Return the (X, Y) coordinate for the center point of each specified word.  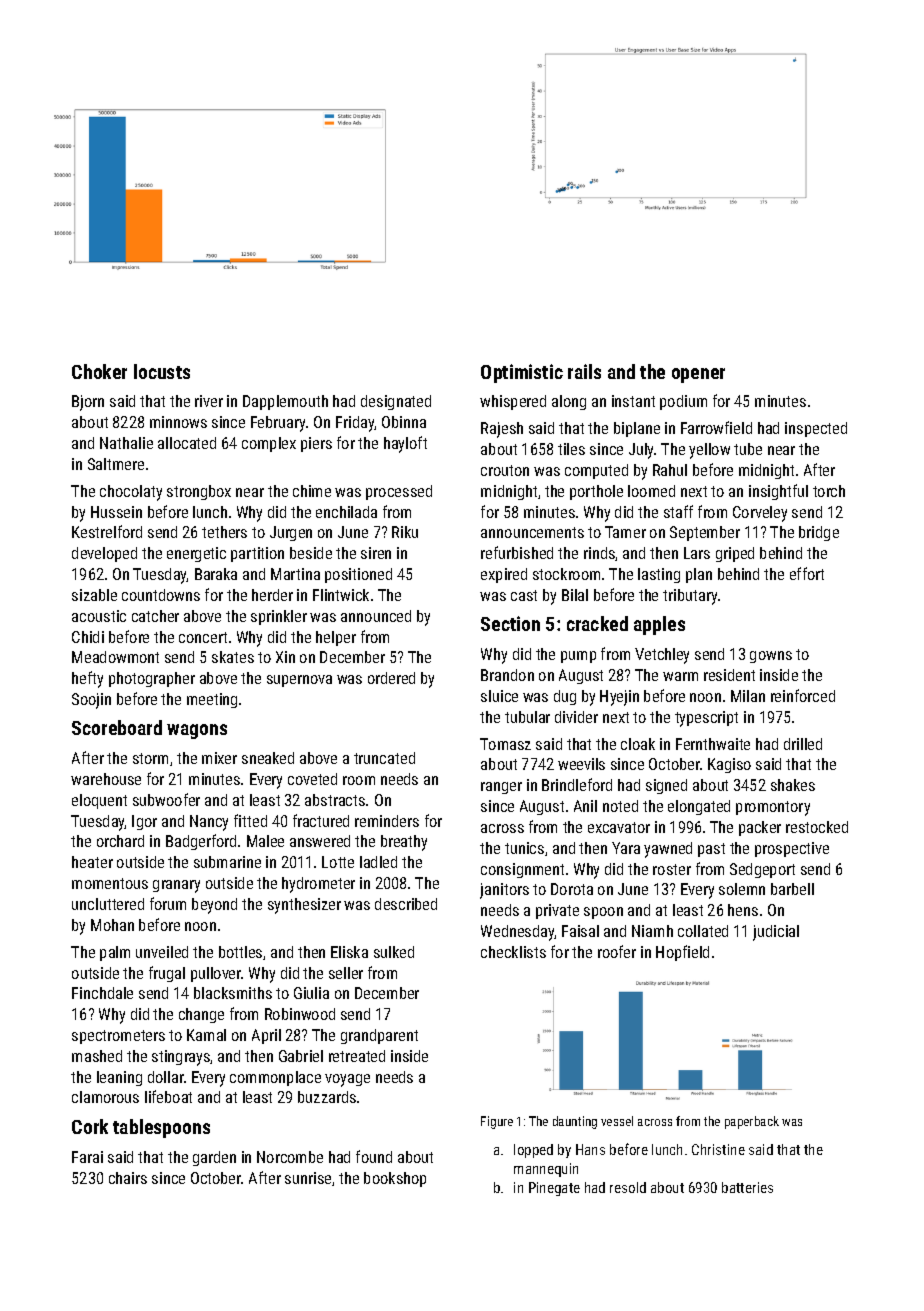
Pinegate (554, 1189)
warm (680, 676)
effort (807, 573)
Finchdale (102, 993)
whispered (513, 402)
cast (524, 595)
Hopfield (682, 953)
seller (346, 973)
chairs (128, 1178)
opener (698, 375)
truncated (384, 758)
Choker (99, 371)
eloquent (99, 801)
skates (233, 657)
